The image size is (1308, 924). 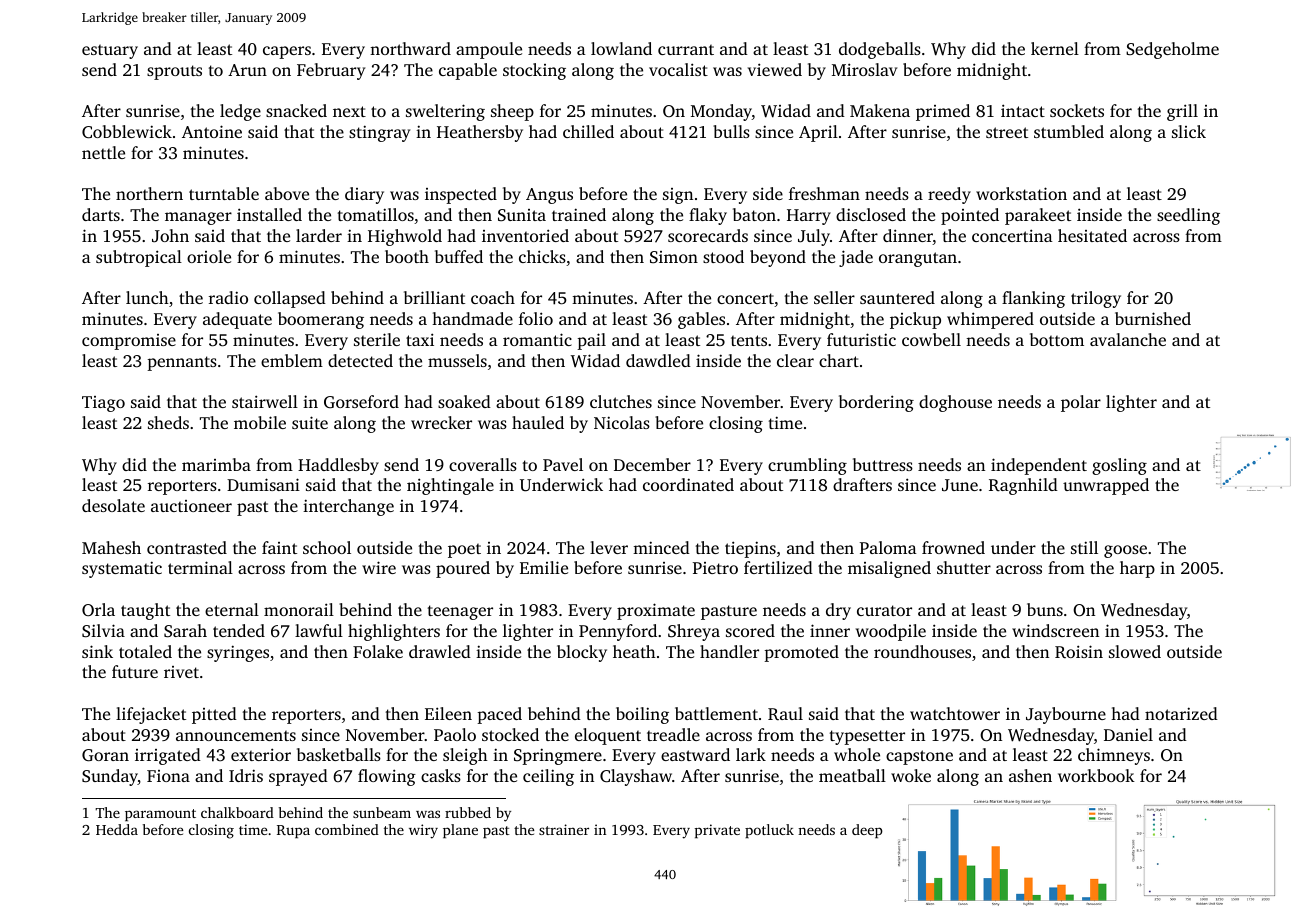 I want to click on independent, so click(x=1039, y=466).
